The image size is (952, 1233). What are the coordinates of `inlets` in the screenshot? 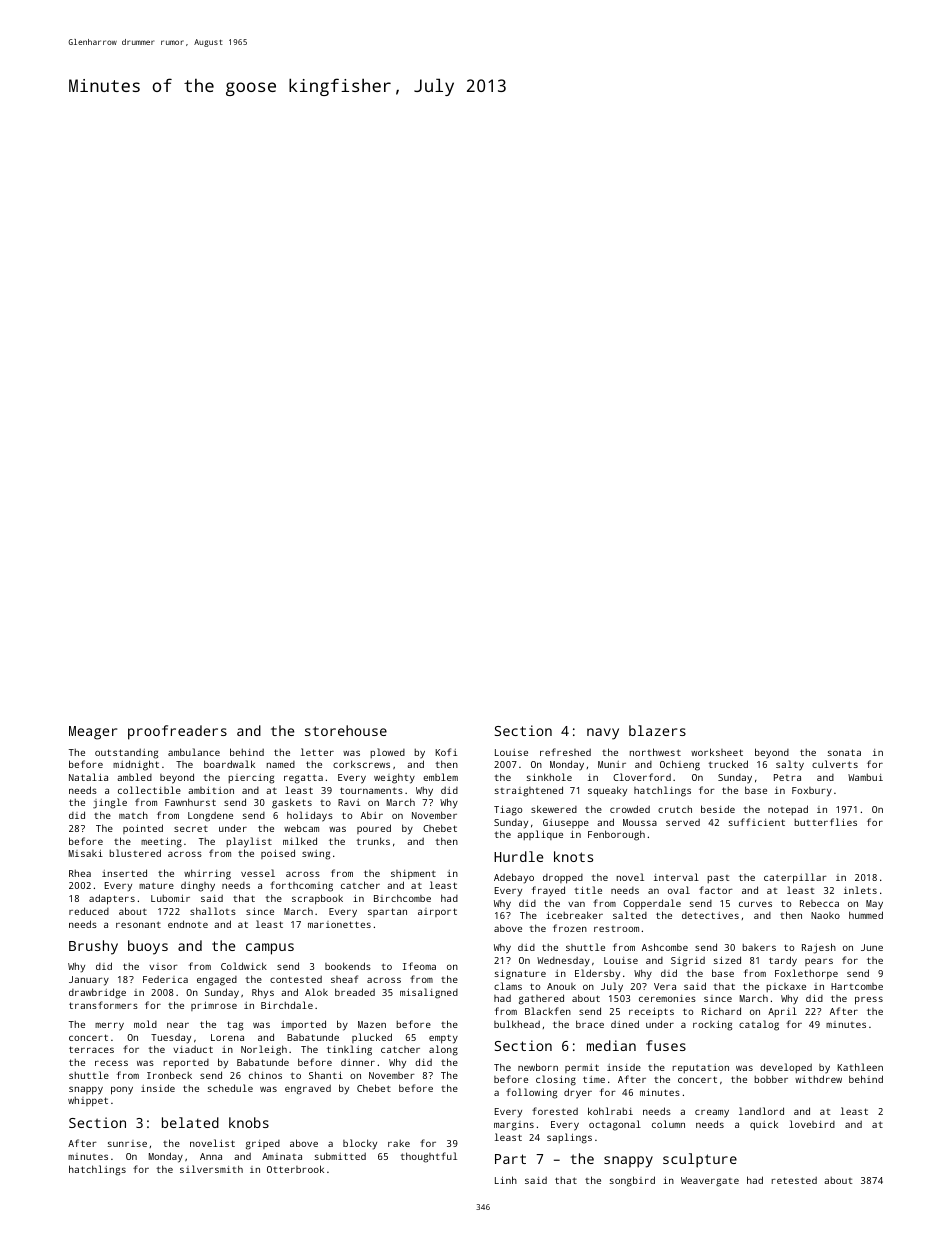 It's located at (860, 890).
